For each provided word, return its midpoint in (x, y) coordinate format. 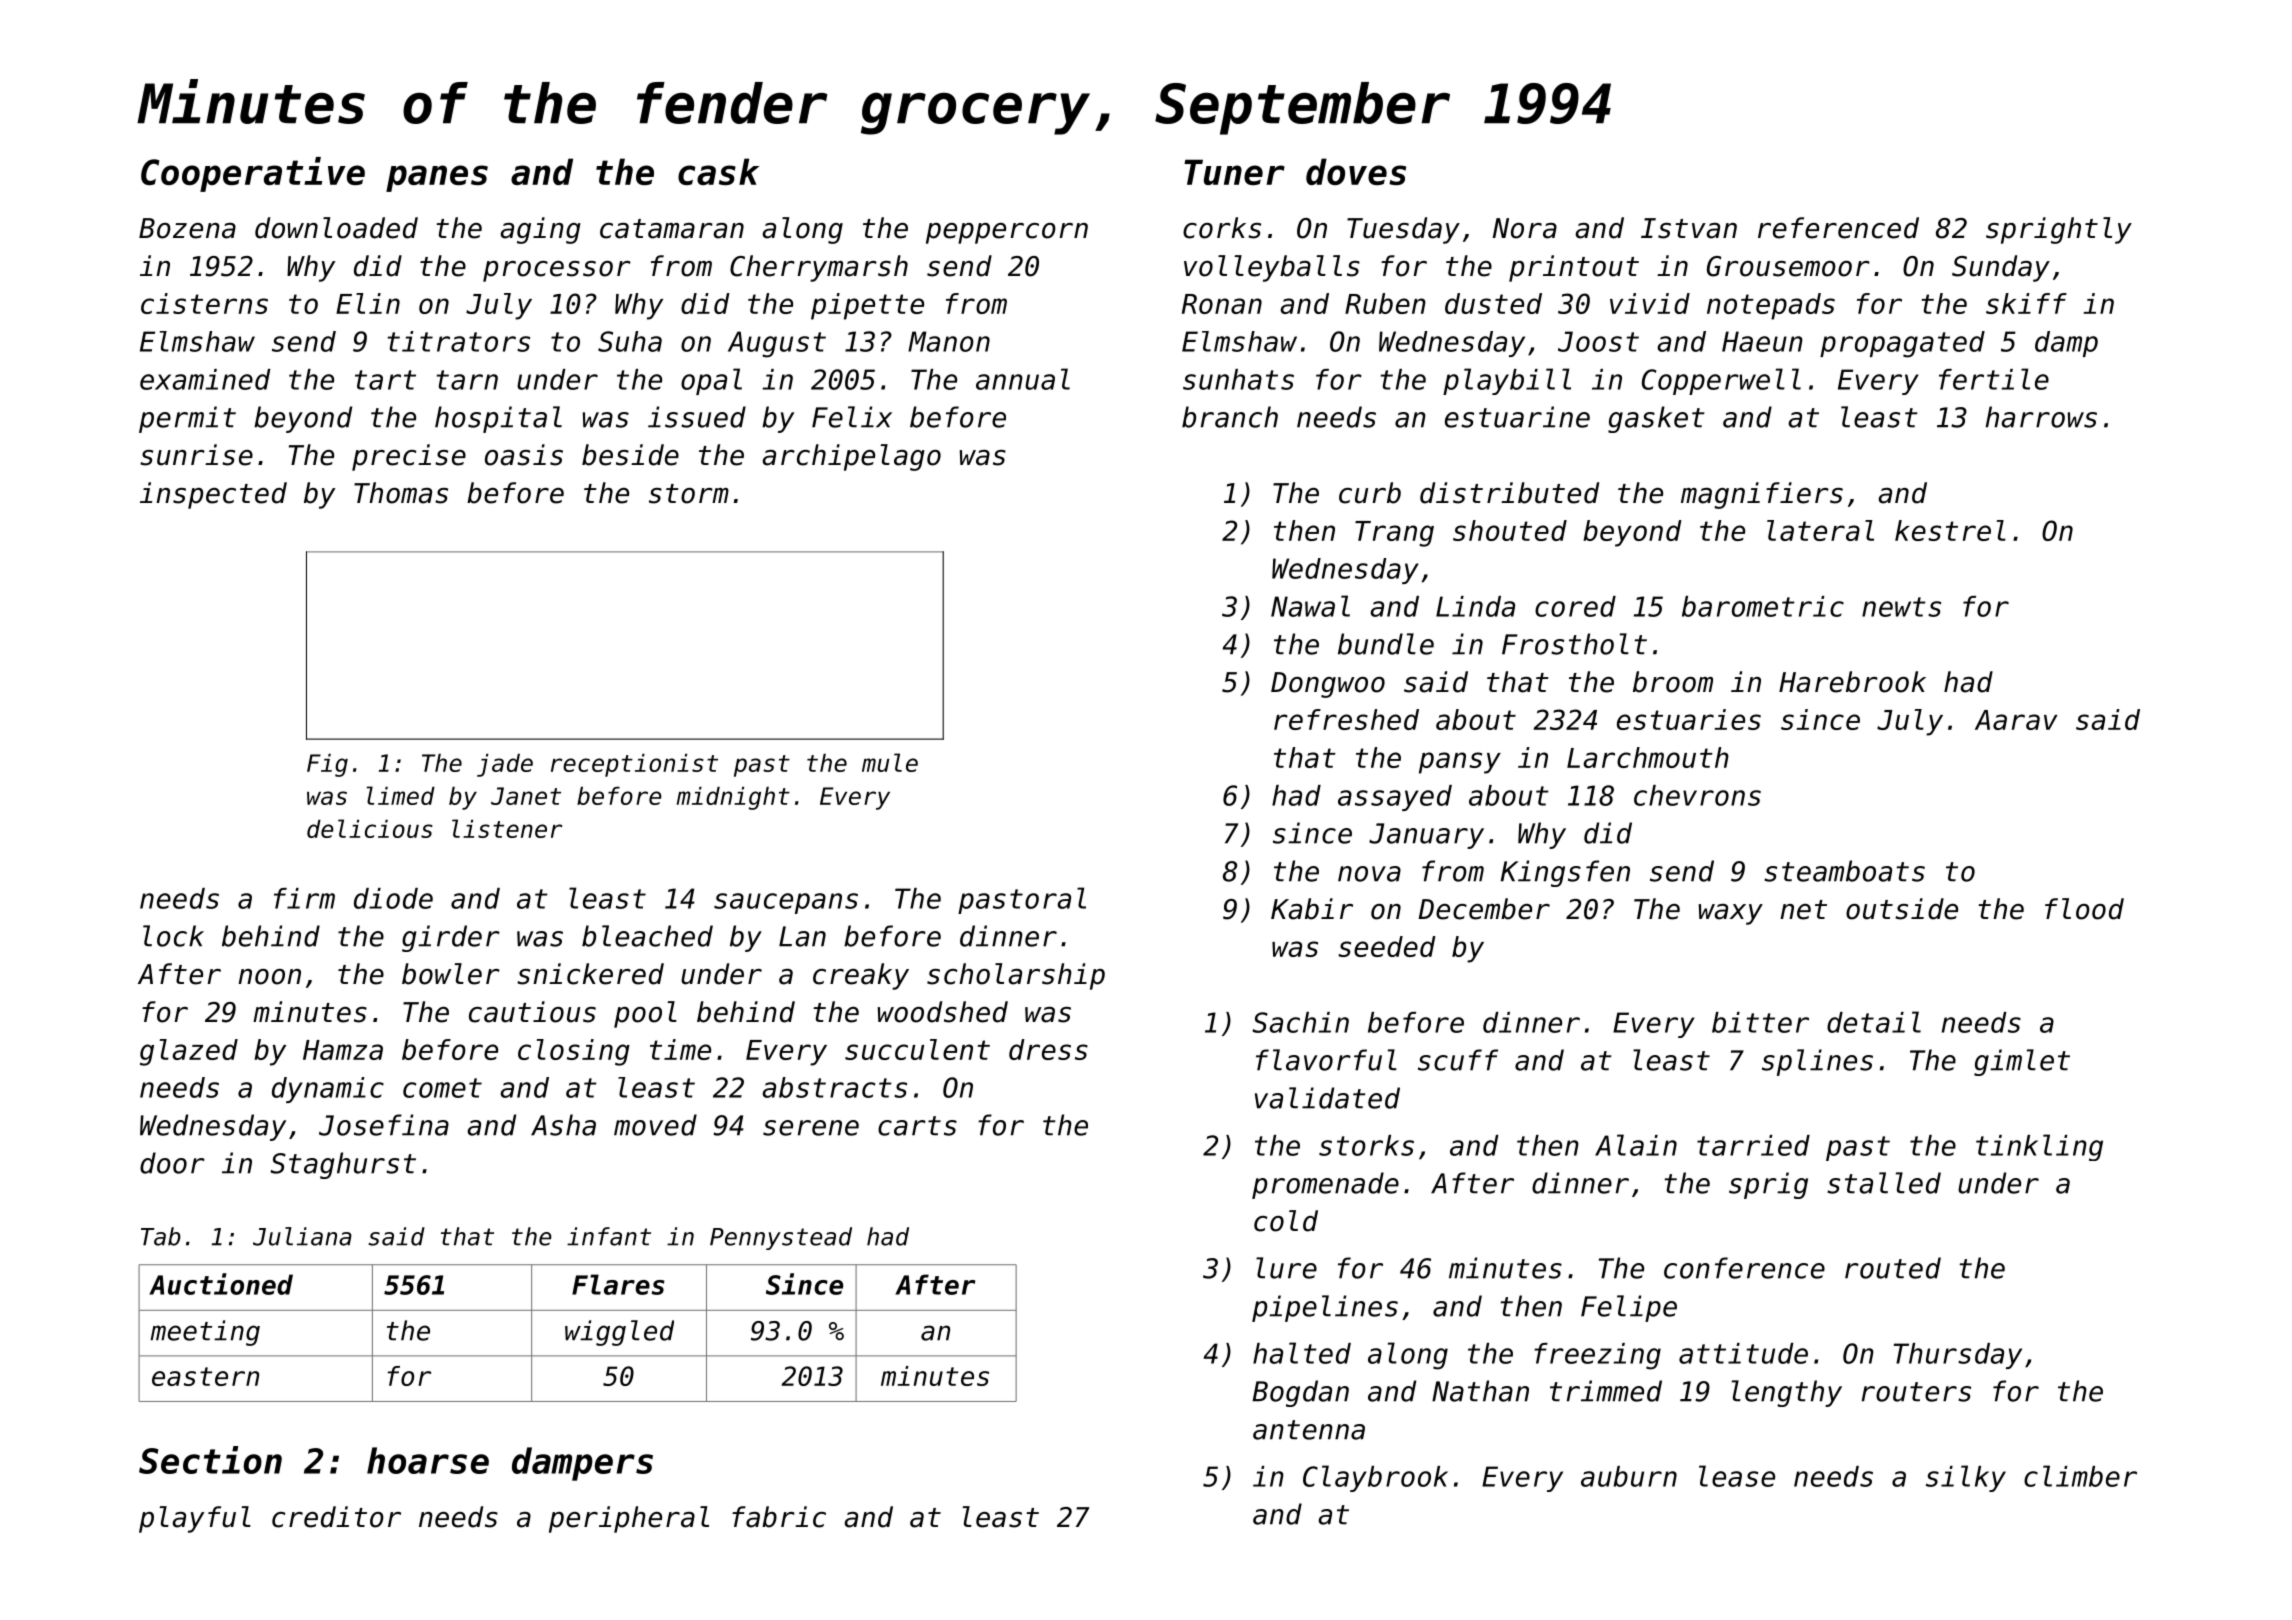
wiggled (619, 1333)
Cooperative (253, 174)
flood (2084, 909)
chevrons (1697, 795)
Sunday (2001, 268)
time (680, 1049)
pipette (867, 306)
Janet (526, 796)
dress (1048, 1049)
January (1426, 836)
